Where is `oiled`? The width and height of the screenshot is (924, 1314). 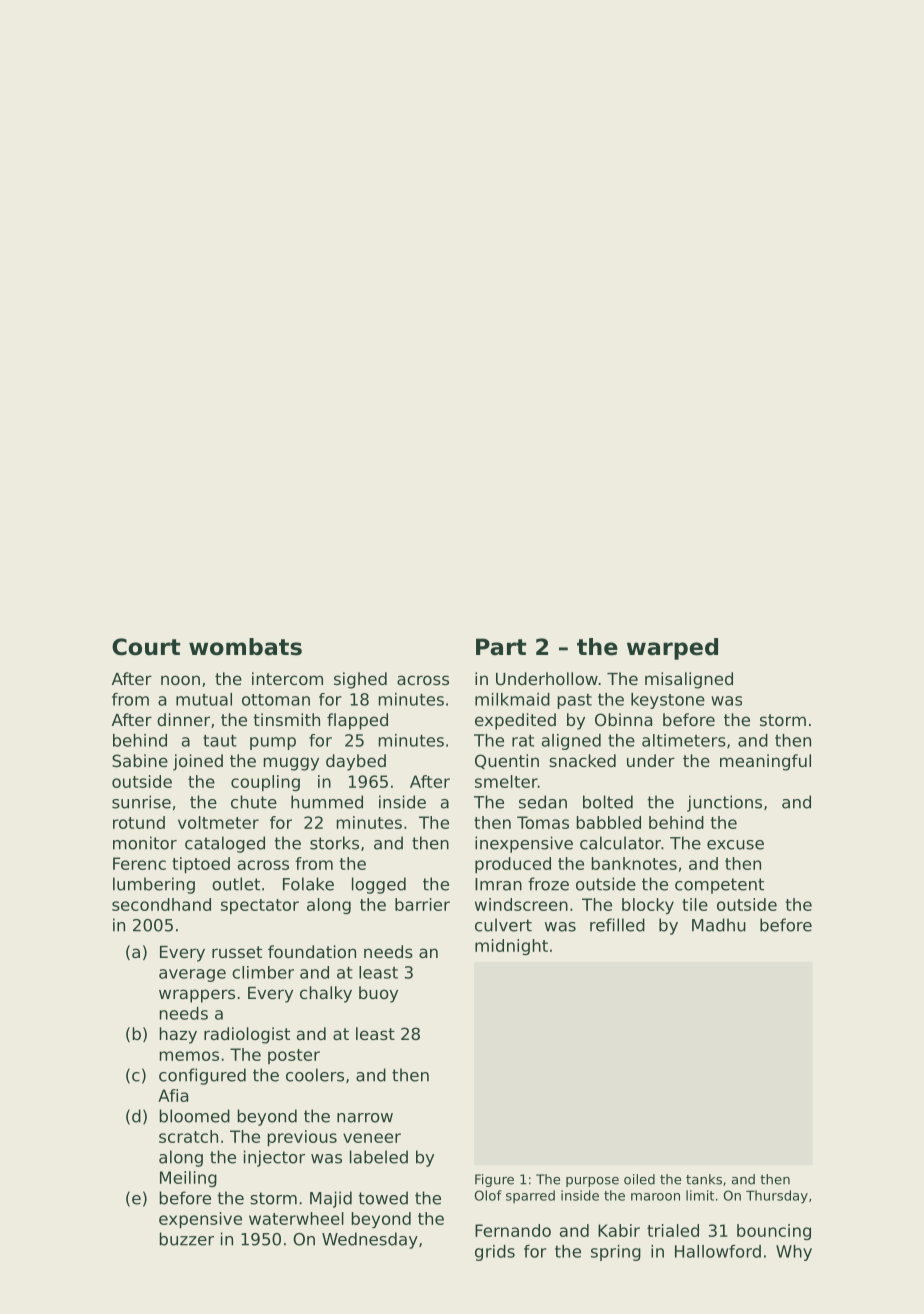 oiled is located at coordinates (639, 1179).
